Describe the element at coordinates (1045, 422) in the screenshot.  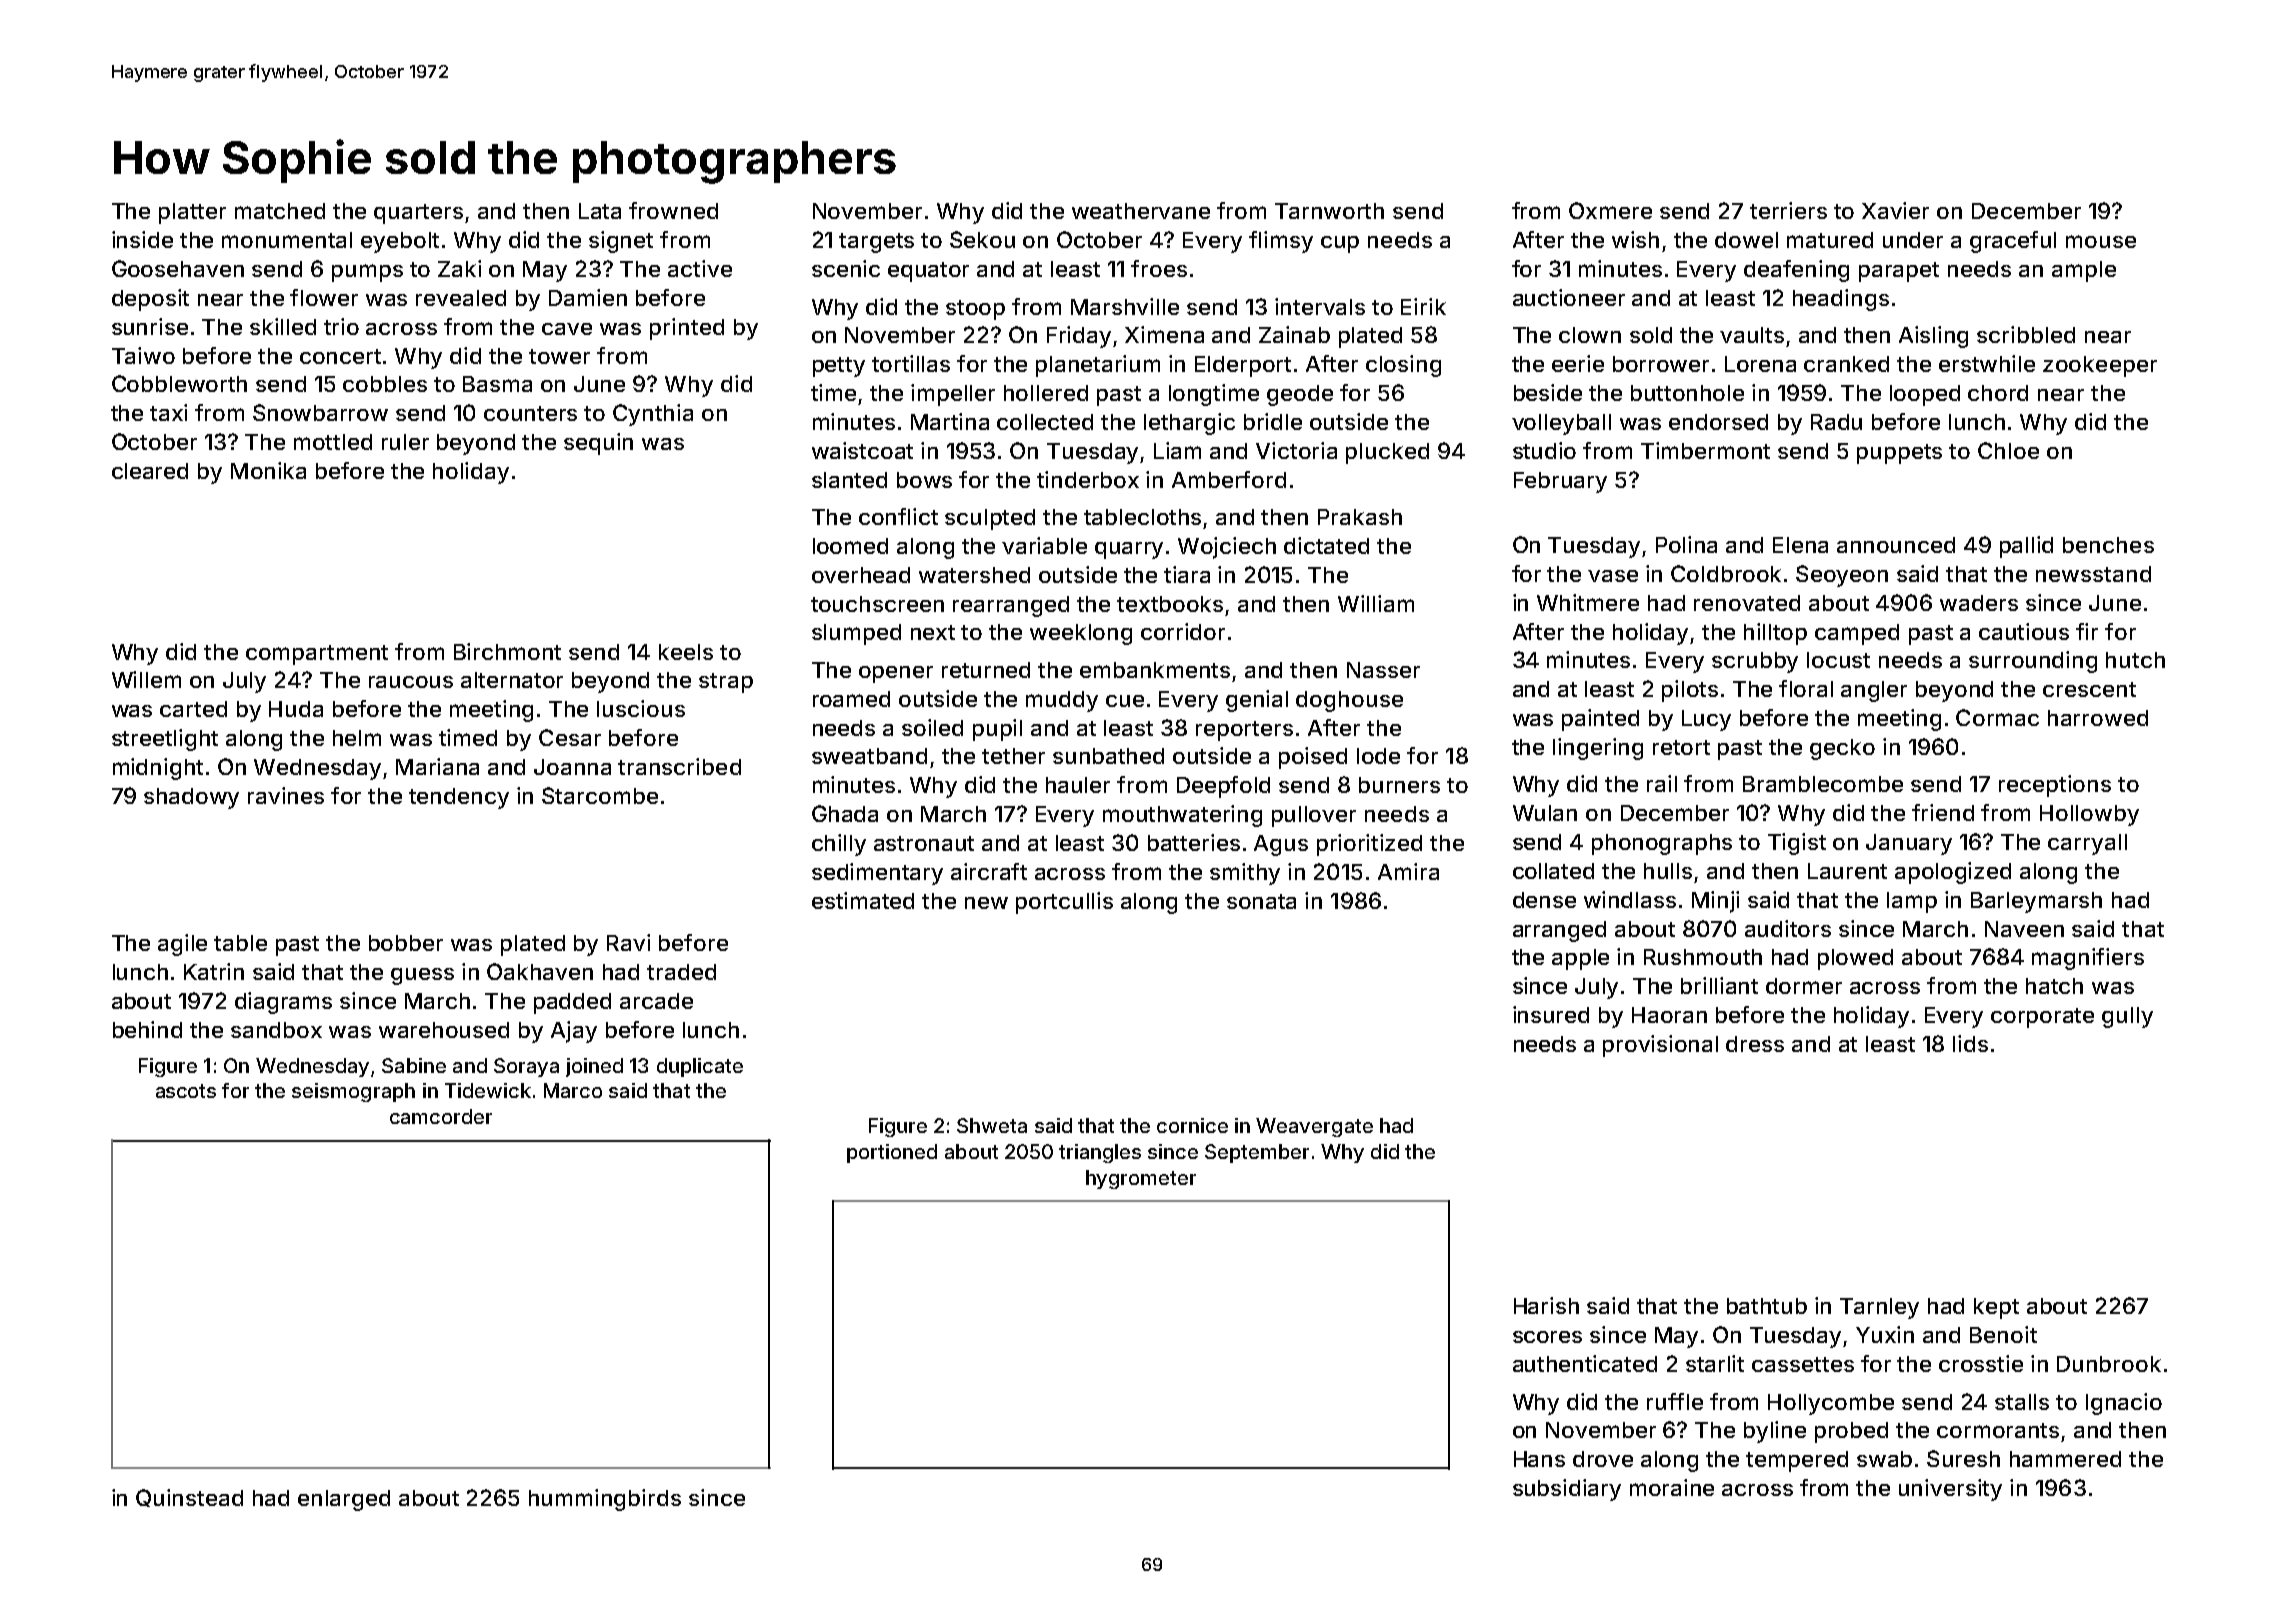
I see `collected` at that location.
